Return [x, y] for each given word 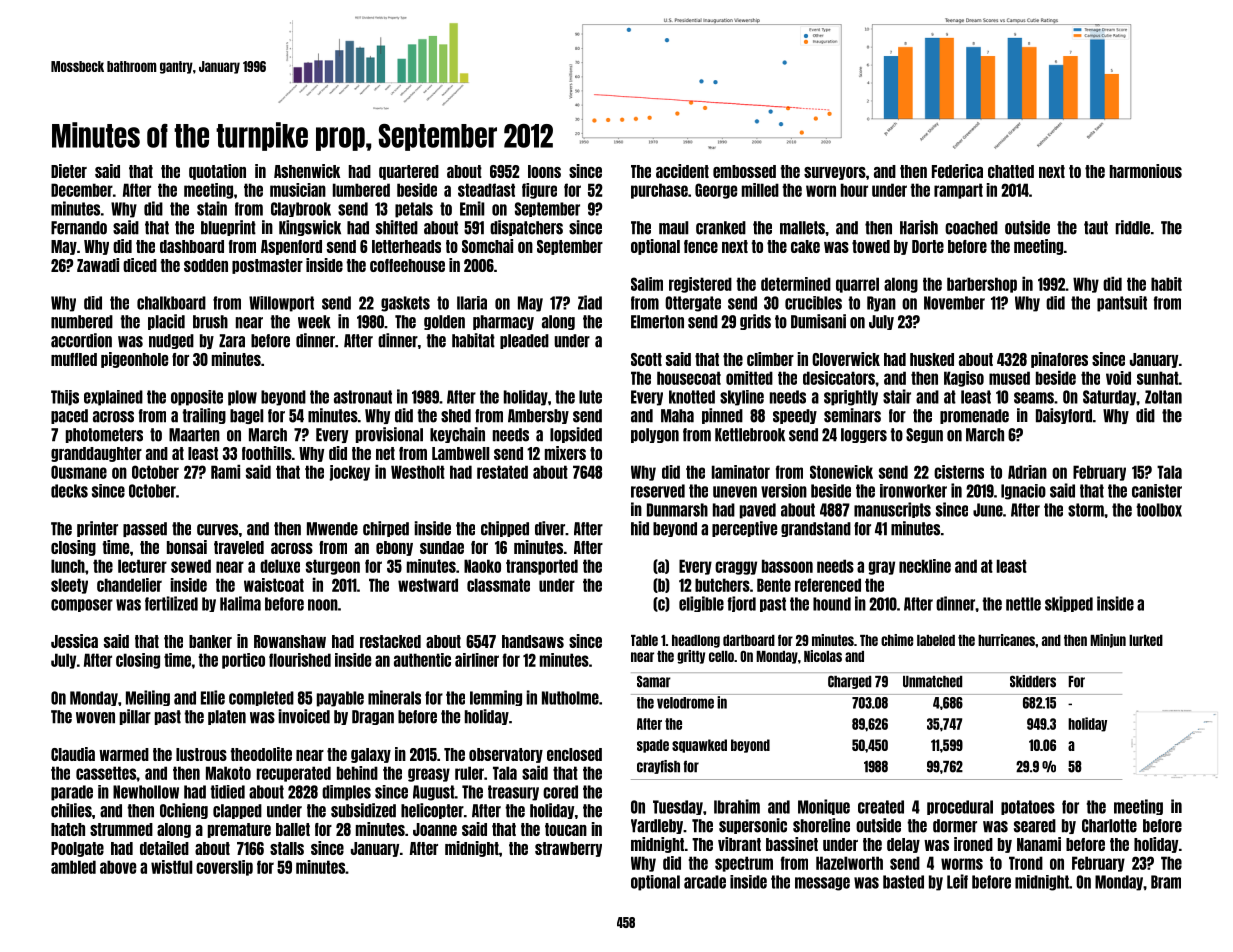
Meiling [148, 698]
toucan [566, 829]
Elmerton [657, 322]
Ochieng [184, 811]
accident [682, 171]
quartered [409, 172]
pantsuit [1122, 304]
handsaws [533, 641]
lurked [1146, 640]
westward [428, 585]
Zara [232, 341]
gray [882, 568]
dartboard [749, 640]
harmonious [1146, 171]
